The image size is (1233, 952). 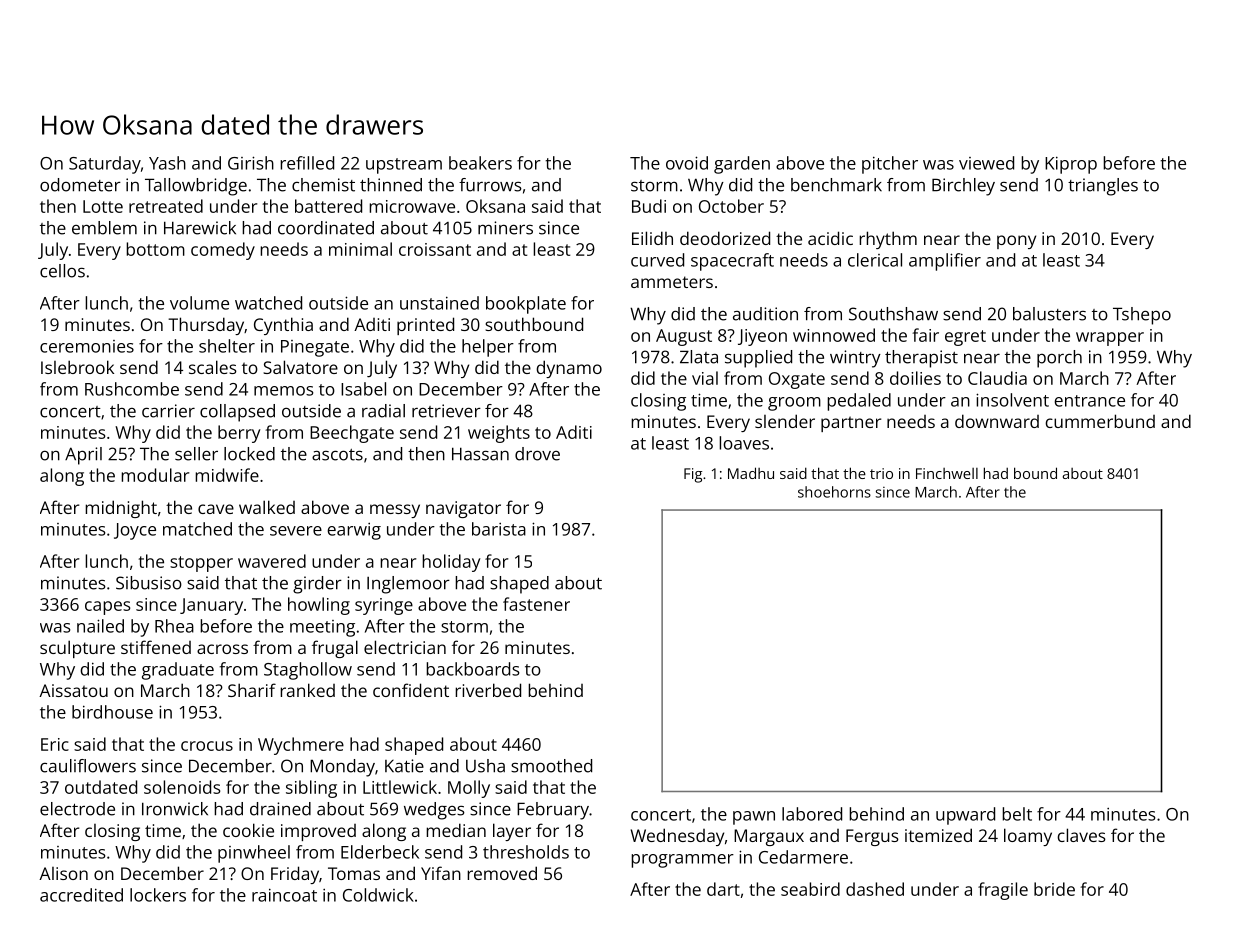 I want to click on refilled, so click(x=307, y=163).
